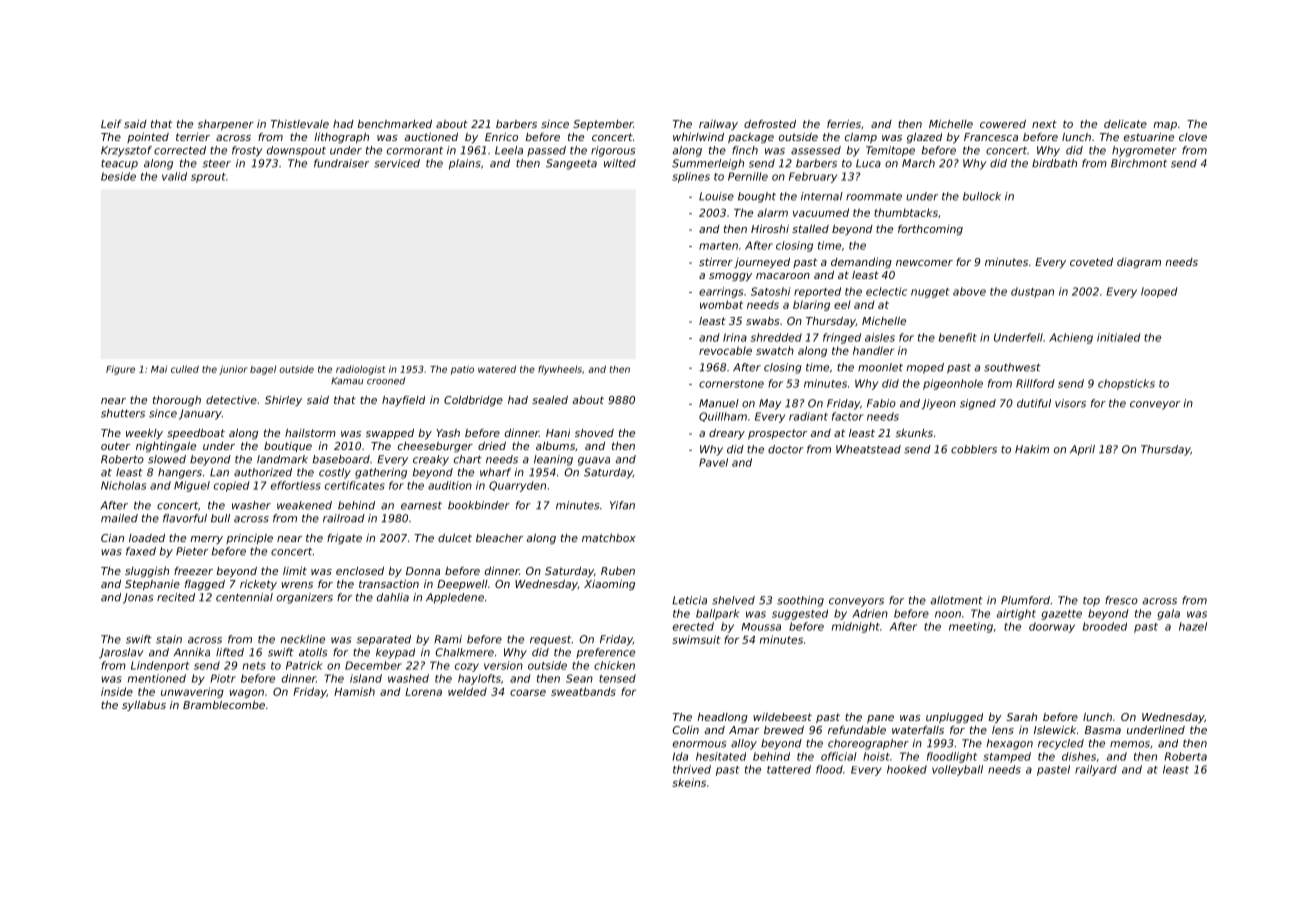  What do you see at coordinates (397, 163) in the image?
I see `serviced` at bounding box center [397, 163].
